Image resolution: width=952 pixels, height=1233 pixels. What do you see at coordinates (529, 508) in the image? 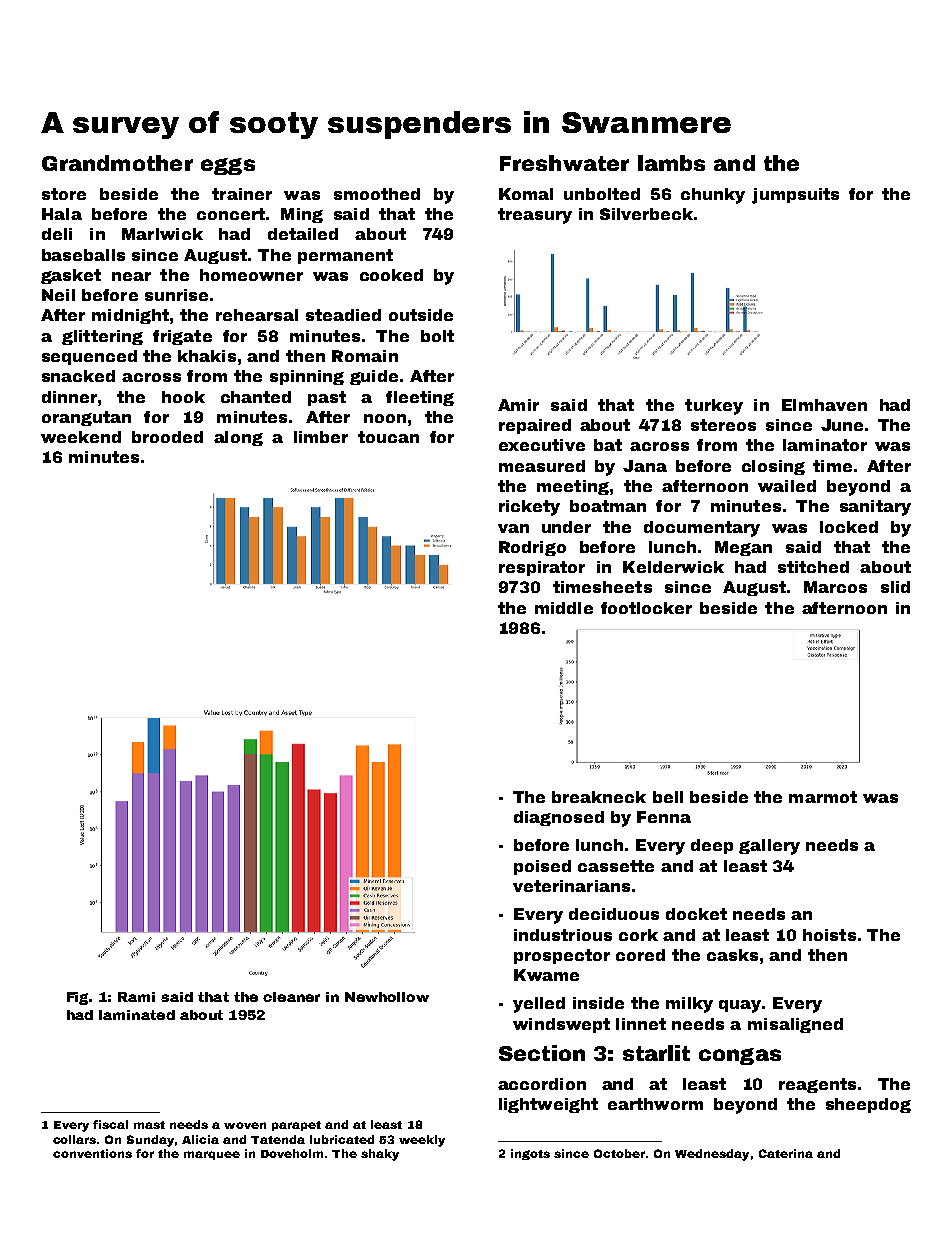
I see `rickety` at bounding box center [529, 508].
